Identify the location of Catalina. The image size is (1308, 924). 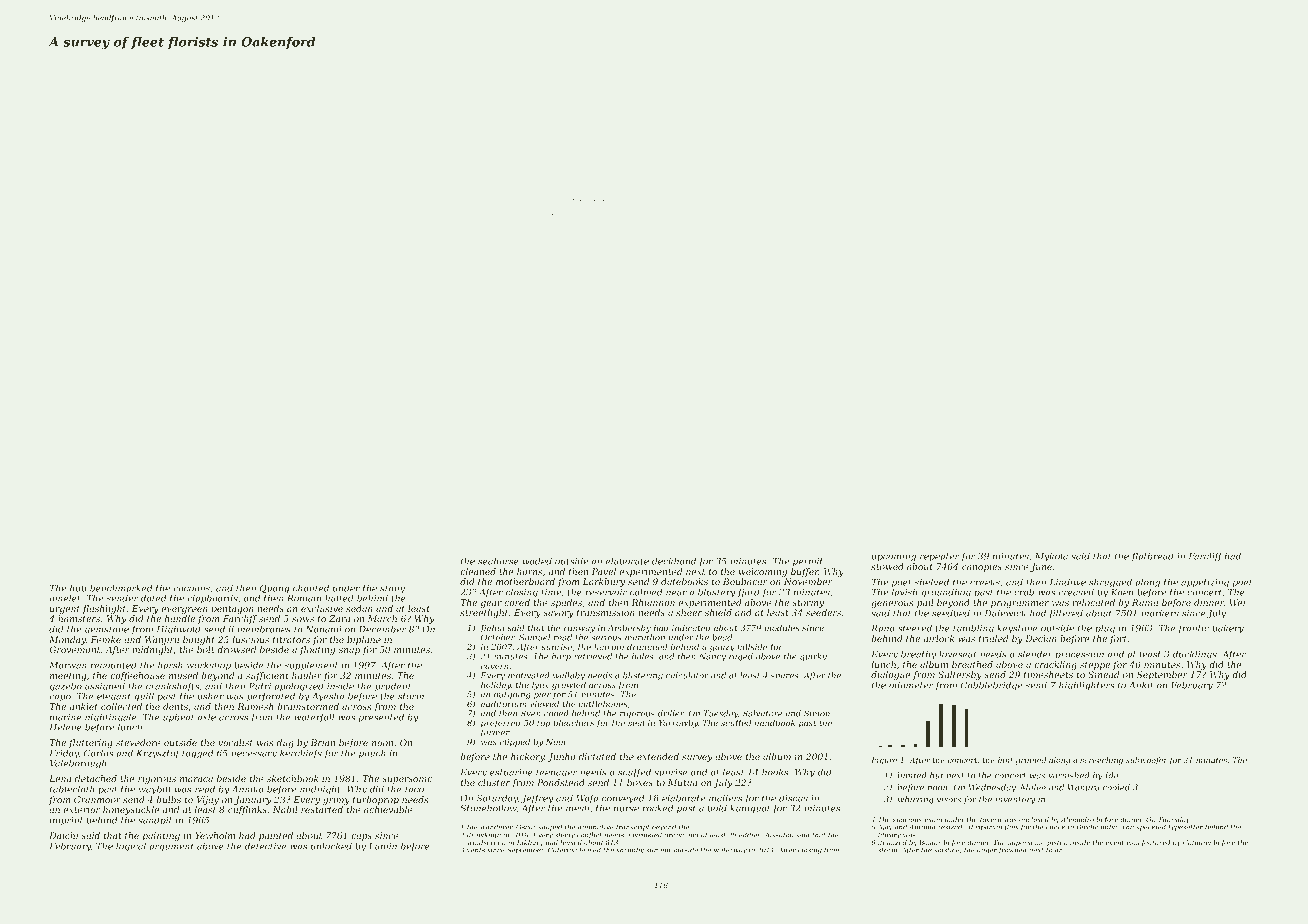
(1197, 842).
